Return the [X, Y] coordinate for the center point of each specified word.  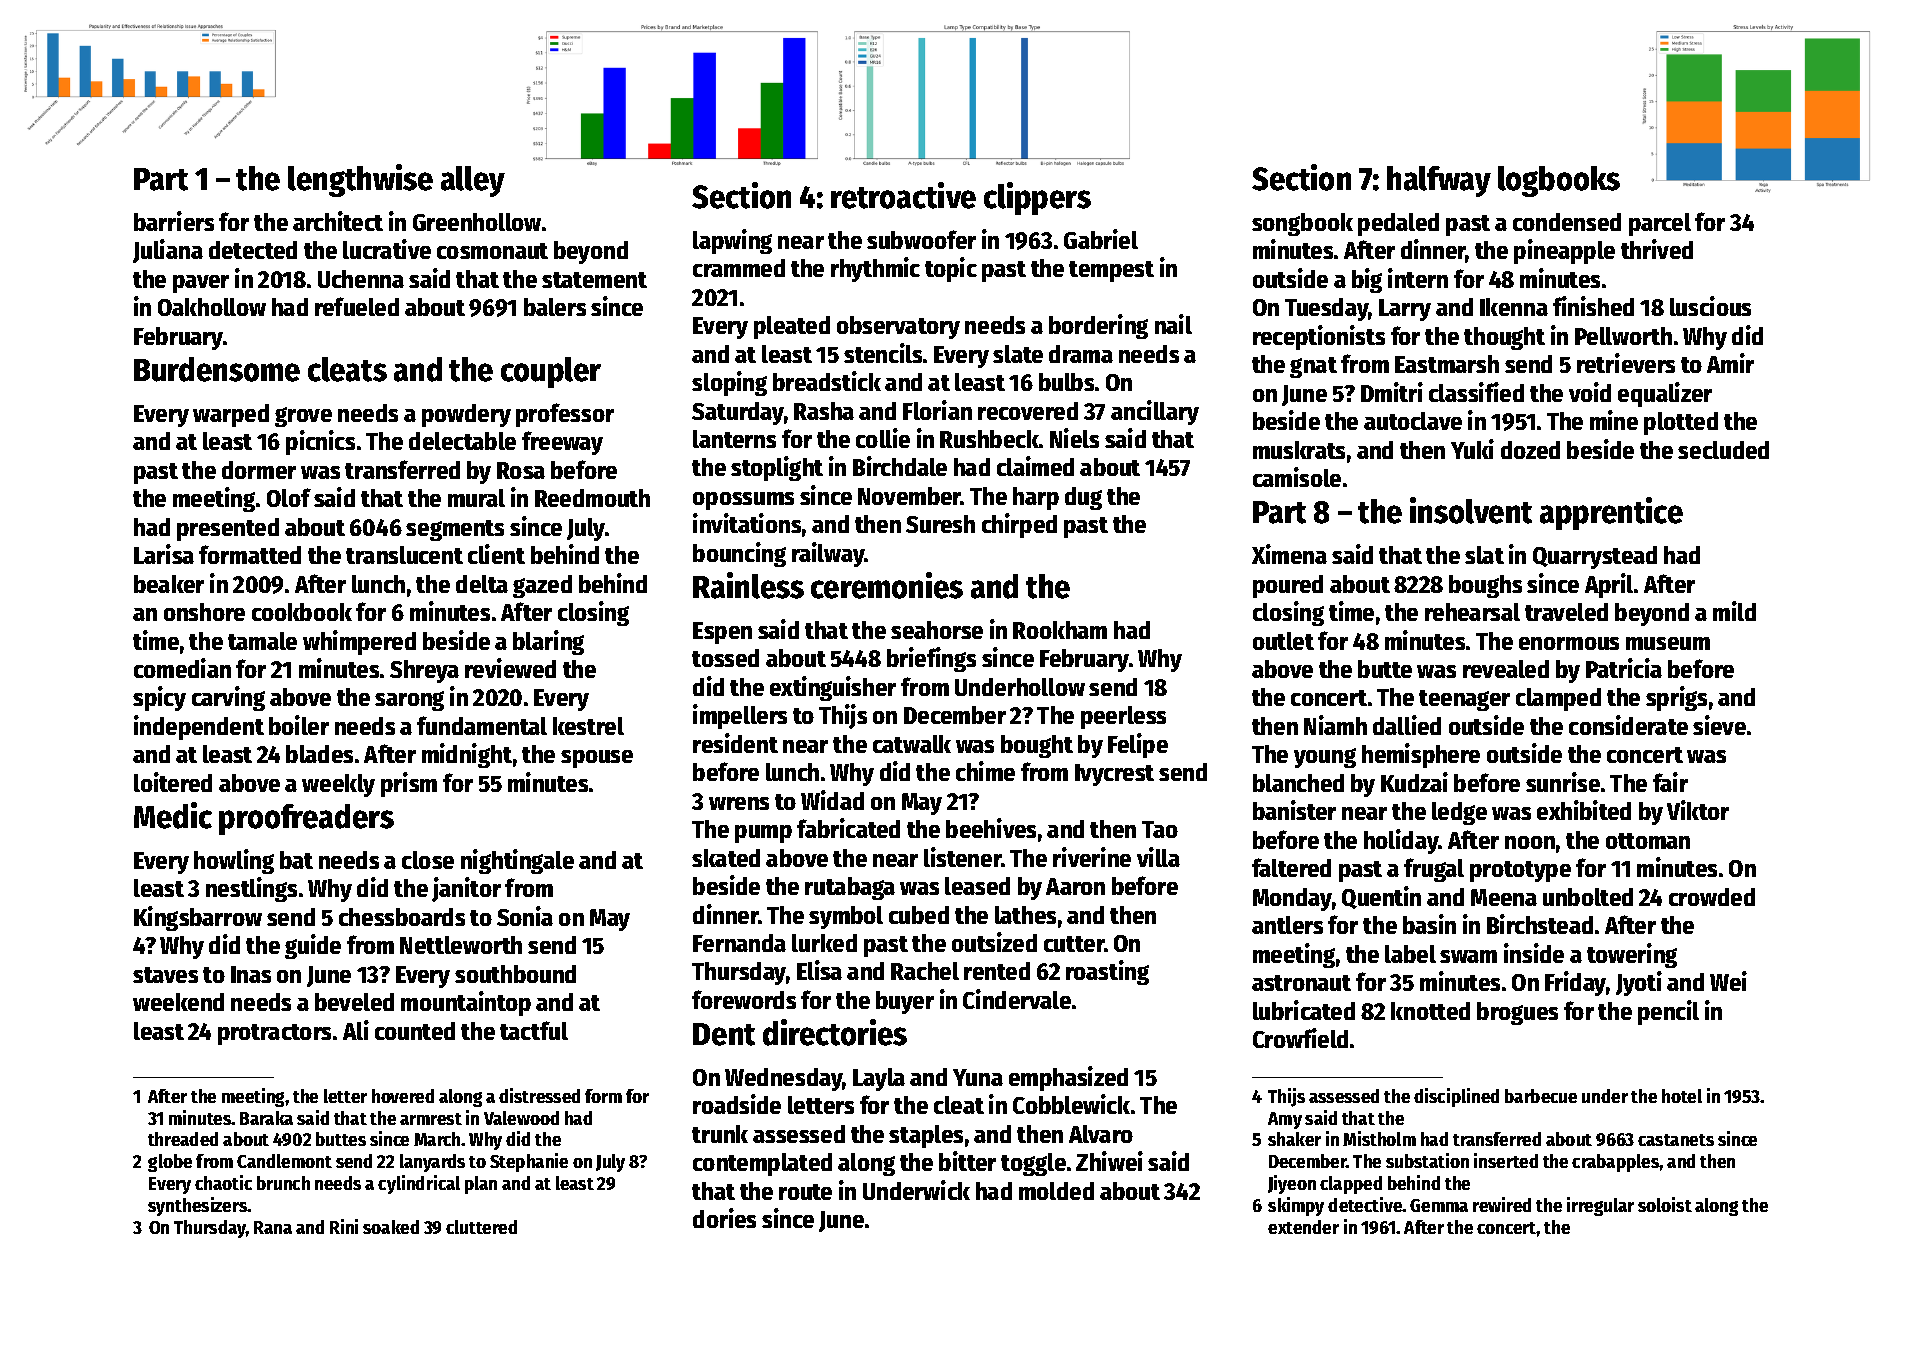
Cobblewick [1071, 1104]
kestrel [588, 726]
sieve [1719, 725]
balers [555, 307]
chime [985, 771]
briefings [931, 659]
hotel [1682, 1096]
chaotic [223, 1182]
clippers [1037, 198]
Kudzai [1414, 782]
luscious [1710, 306]
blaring [548, 642]
